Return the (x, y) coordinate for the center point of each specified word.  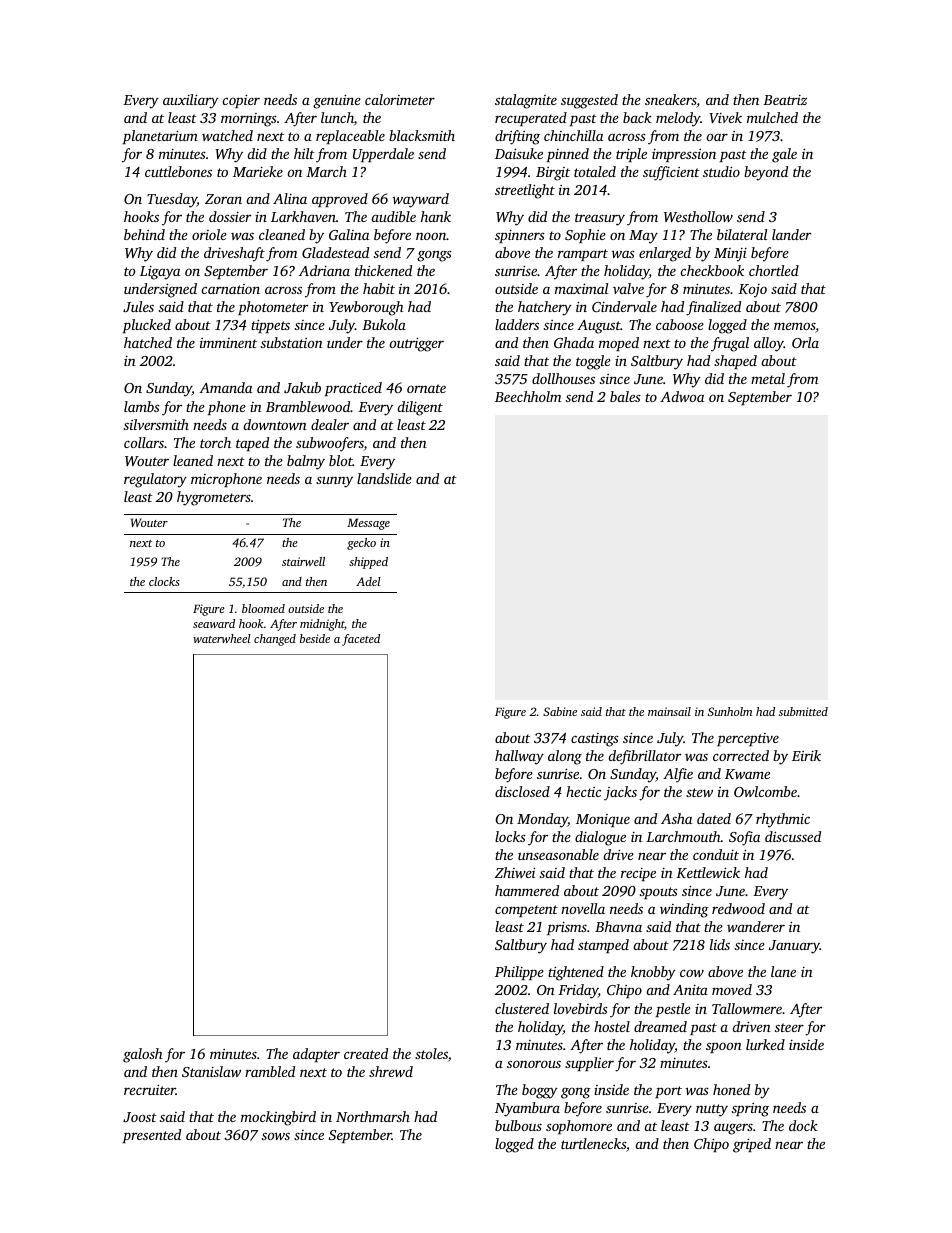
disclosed (522, 791)
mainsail (669, 711)
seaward (214, 623)
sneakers (671, 101)
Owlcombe (765, 791)
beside (315, 638)
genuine (337, 101)
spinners (520, 236)
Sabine (560, 711)
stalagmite (526, 101)
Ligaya (160, 273)
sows (276, 1136)
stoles (431, 1053)
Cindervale (624, 306)
